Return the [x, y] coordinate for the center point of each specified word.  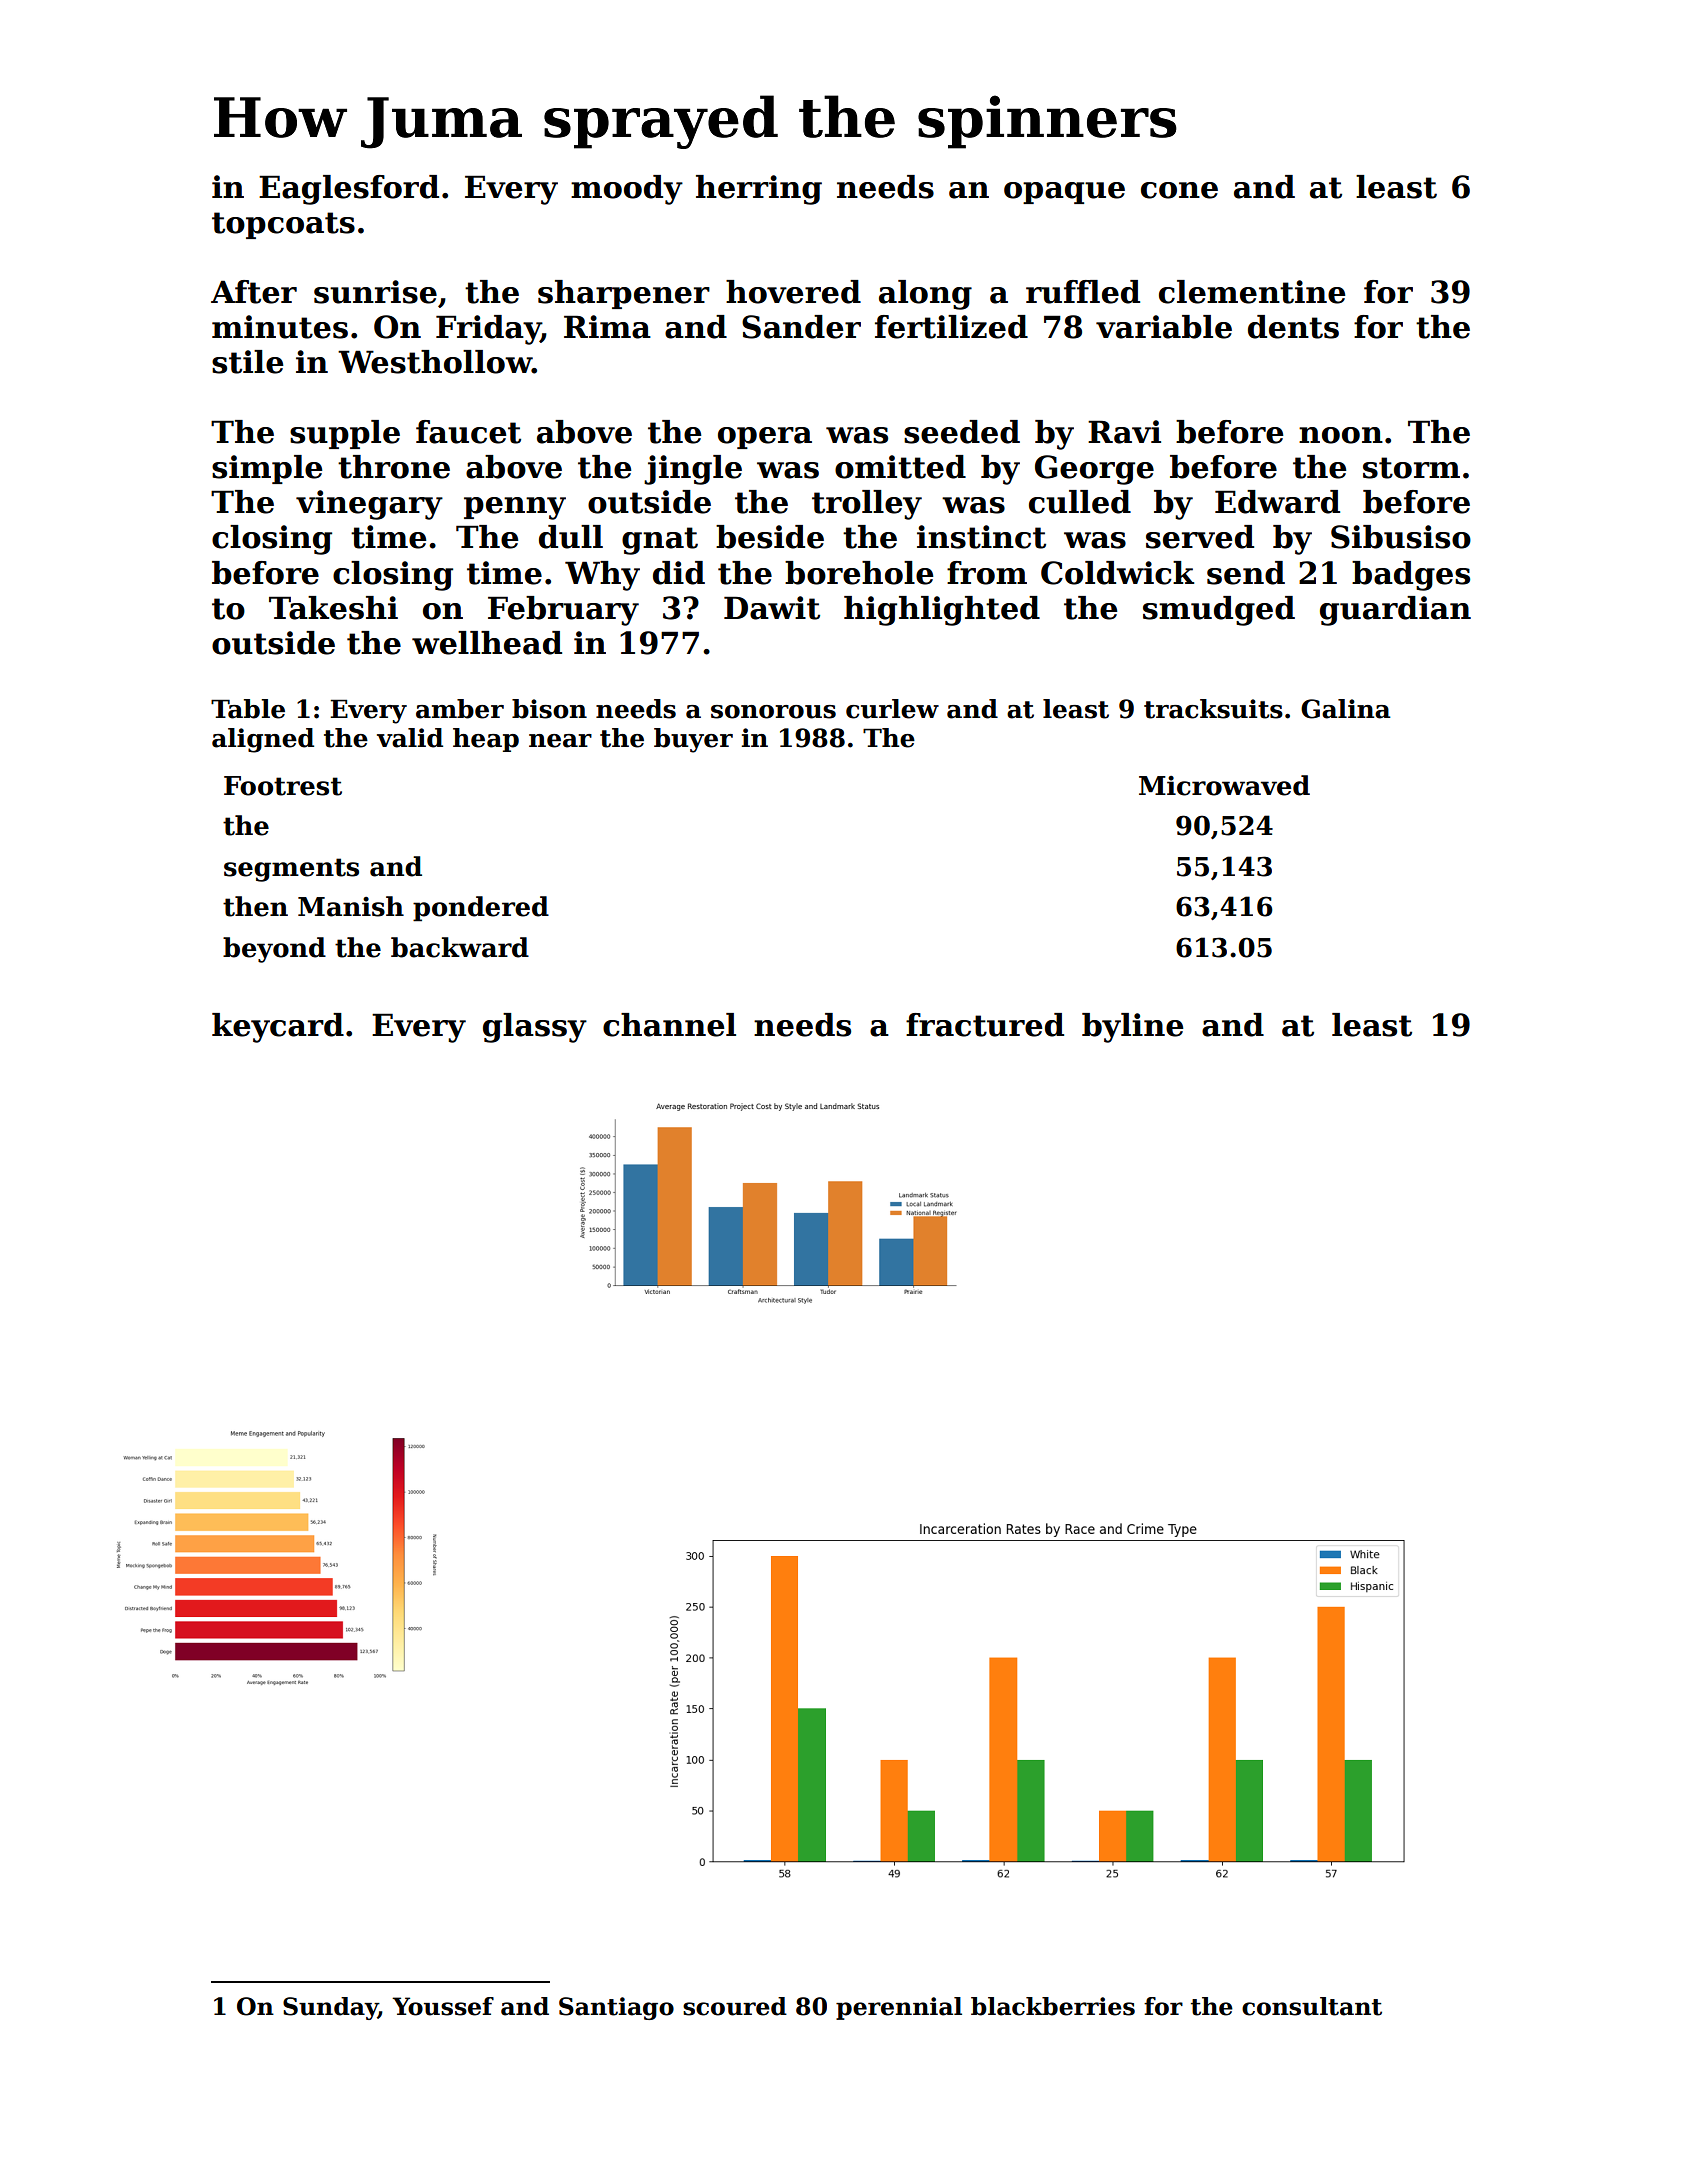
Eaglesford [349, 190]
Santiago [616, 2008]
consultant [1312, 2006]
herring [759, 190]
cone [1179, 190]
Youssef [443, 2006]
